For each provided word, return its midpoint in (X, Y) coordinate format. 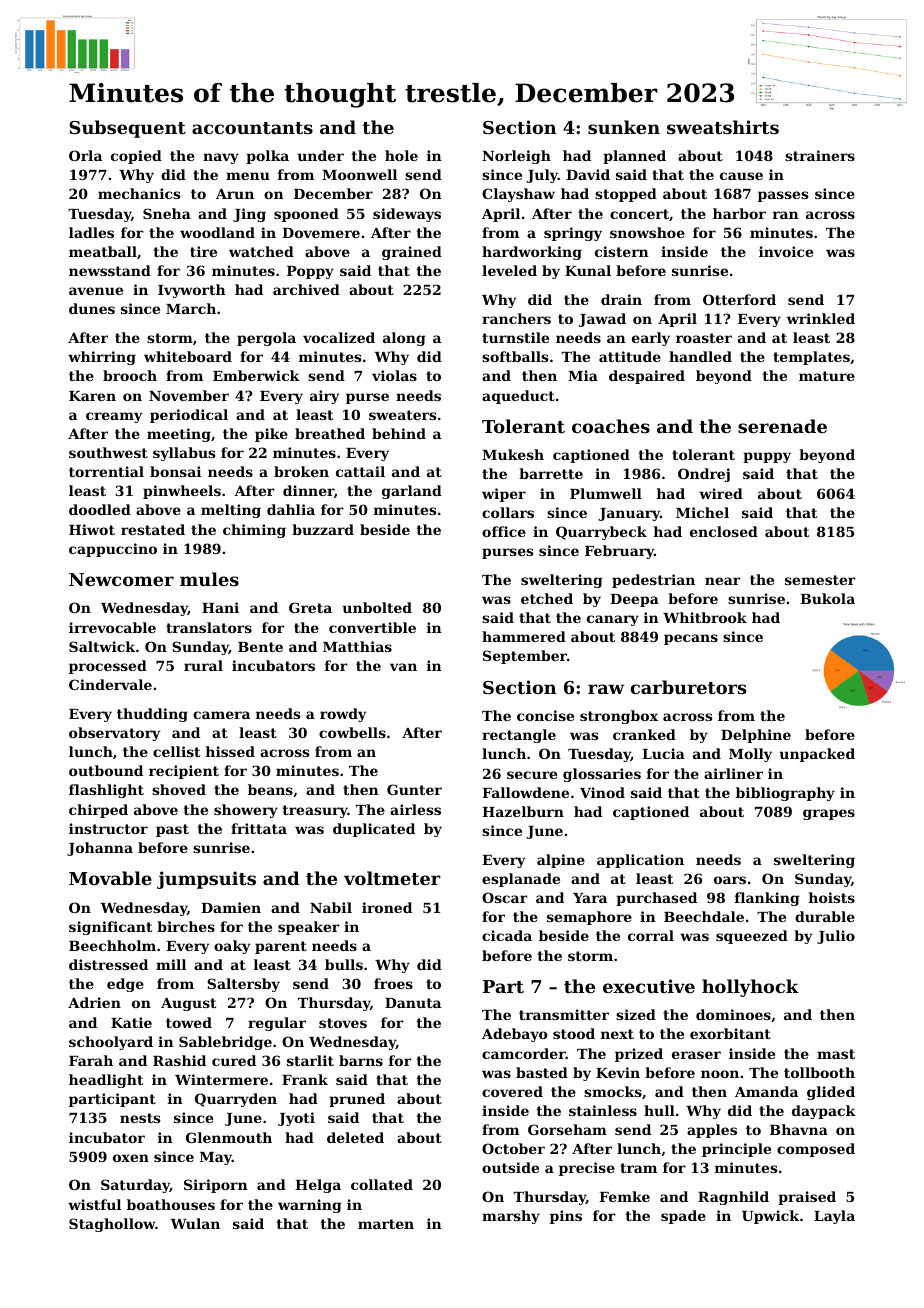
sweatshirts (723, 127)
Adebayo (514, 1035)
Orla (85, 155)
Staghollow (112, 1225)
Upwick (770, 1217)
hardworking (532, 253)
